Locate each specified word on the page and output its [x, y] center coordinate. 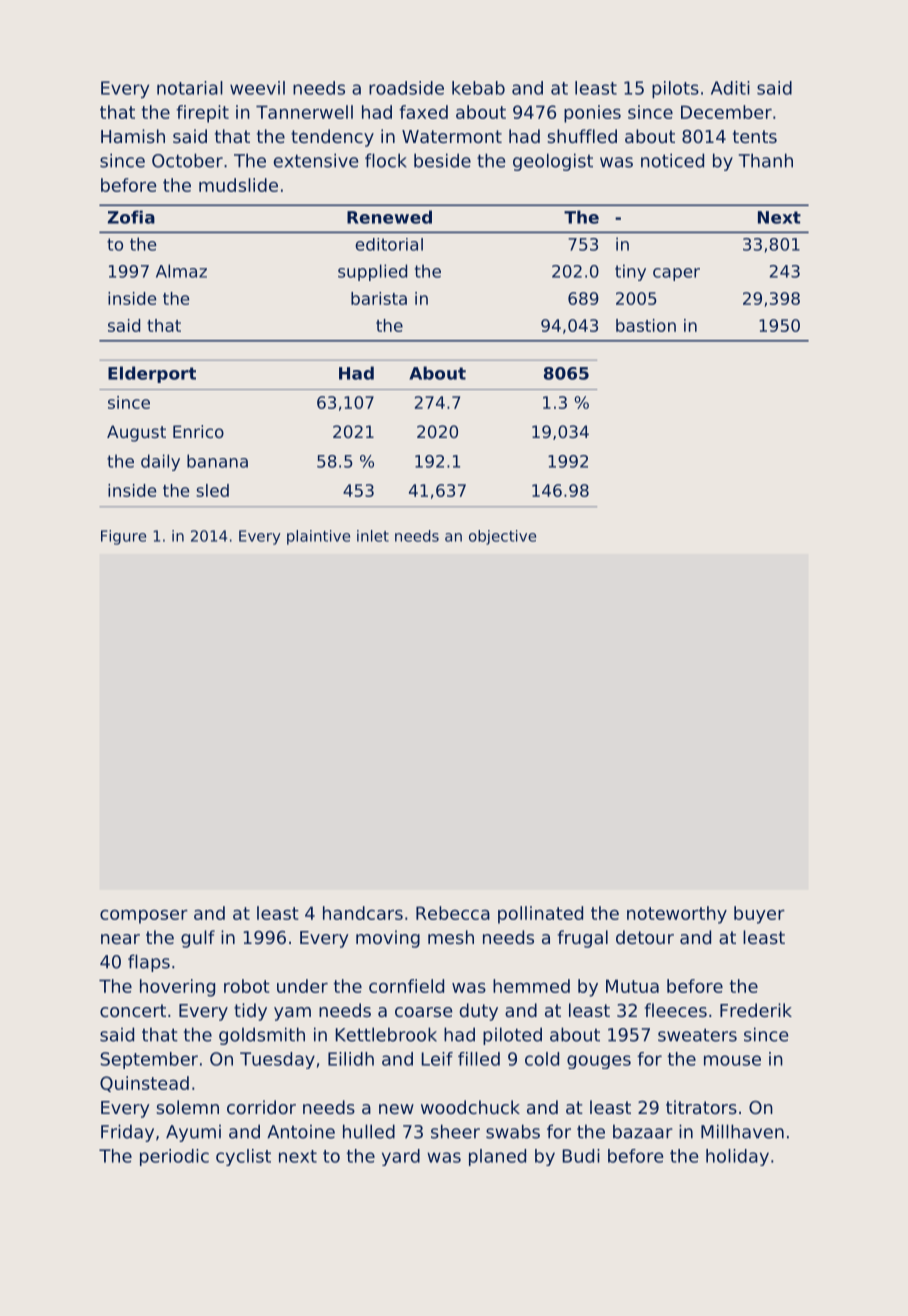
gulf [198, 939]
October [187, 160]
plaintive [318, 537]
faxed [423, 112]
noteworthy [677, 915]
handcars [363, 913]
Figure [123, 537]
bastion [646, 325]
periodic [174, 1157]
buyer [759, 915]
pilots [675, 89]
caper [676, 274]
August [136, 433]
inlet [373, 536]
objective [502, 537]
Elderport [152, 374]
